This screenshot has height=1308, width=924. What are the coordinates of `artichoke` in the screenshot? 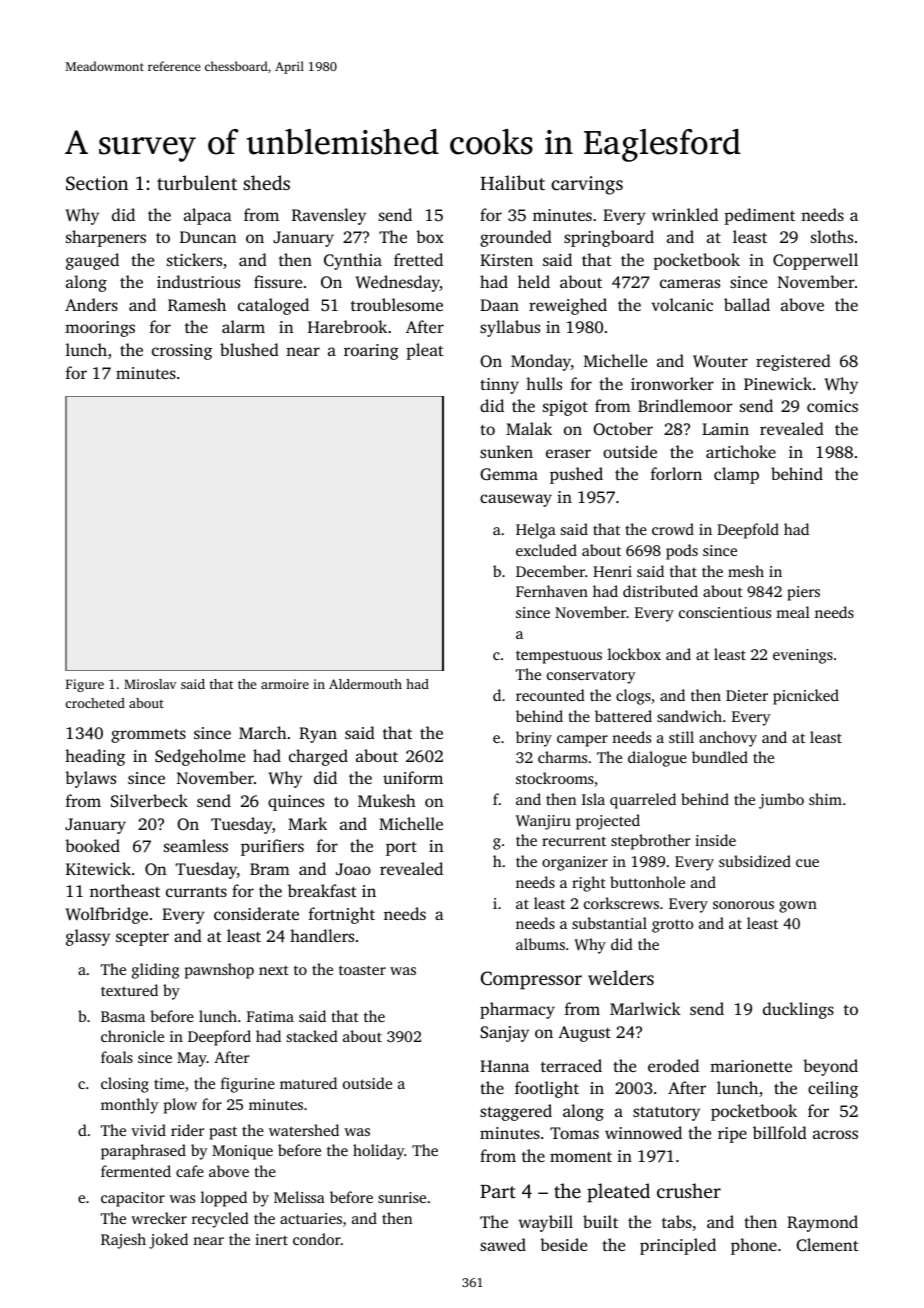 It's located at (741, 451).
